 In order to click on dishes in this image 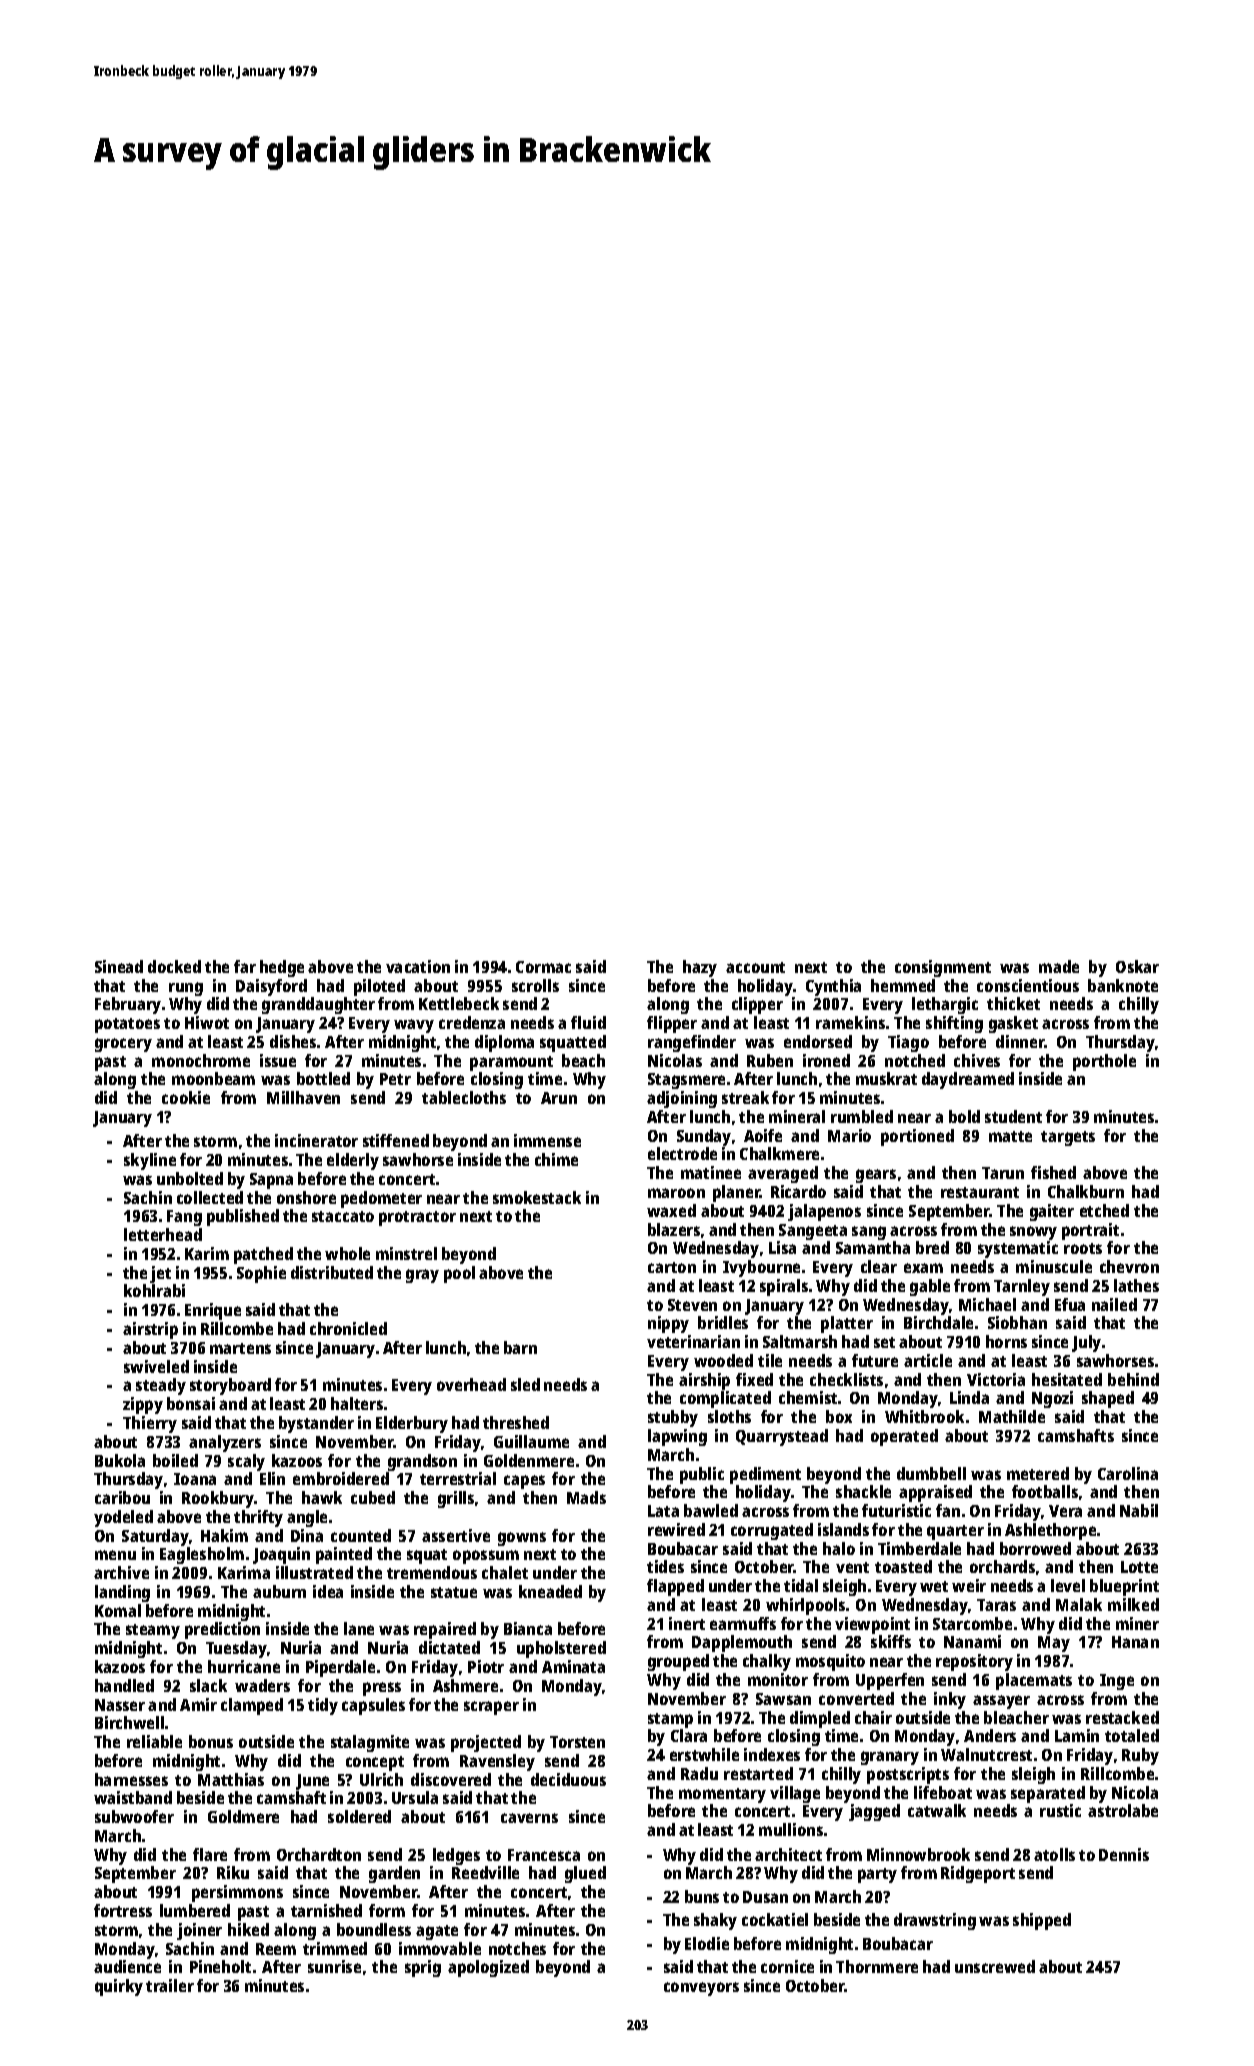, I will do `click(293, 1041)`.
